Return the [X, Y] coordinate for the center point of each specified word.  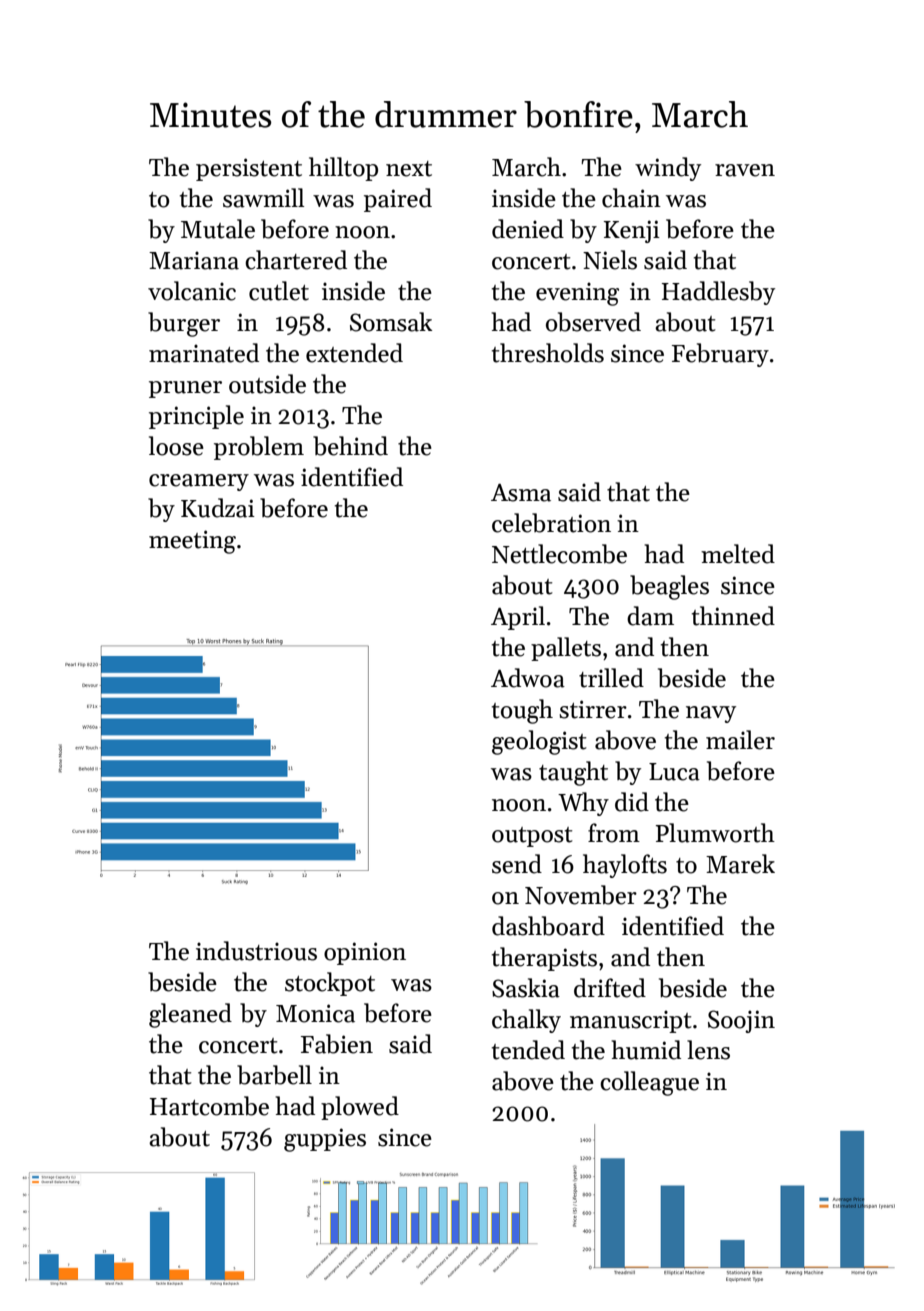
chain [631, 198]
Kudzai [218, 508]
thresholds [548, 353]
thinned [733, 616]
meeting [192, 542]
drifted [610, 988]
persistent [249, 169]
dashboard [548, 926]
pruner [185, 389]
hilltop [343, 169]
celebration [551, 523]
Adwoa [528, 678]
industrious [256, 951]
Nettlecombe [559, 554]
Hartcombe [209, 1106]
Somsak [391, 322]
